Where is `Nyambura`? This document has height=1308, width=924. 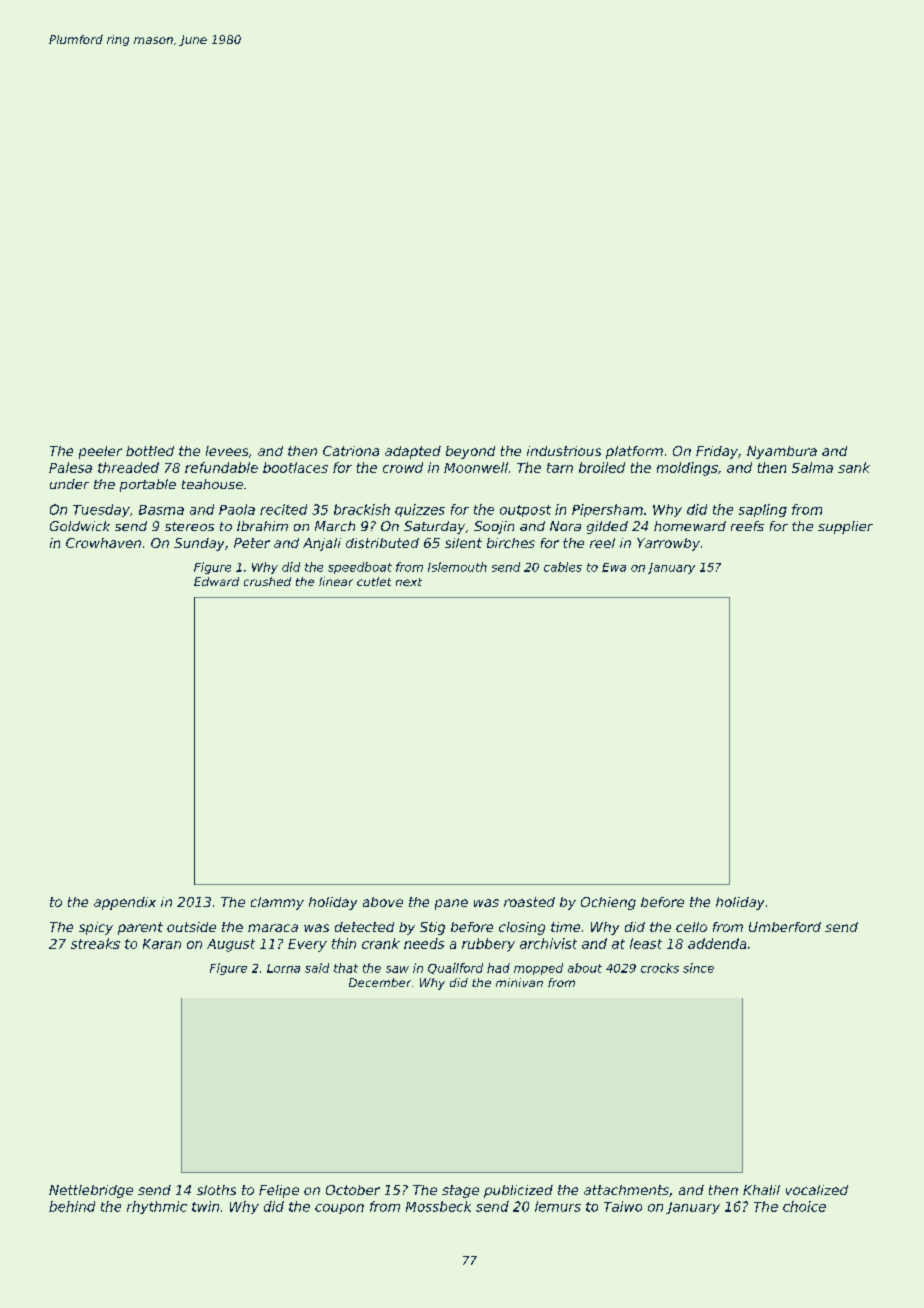
Nyambura is located at coordinates (782, 452).
